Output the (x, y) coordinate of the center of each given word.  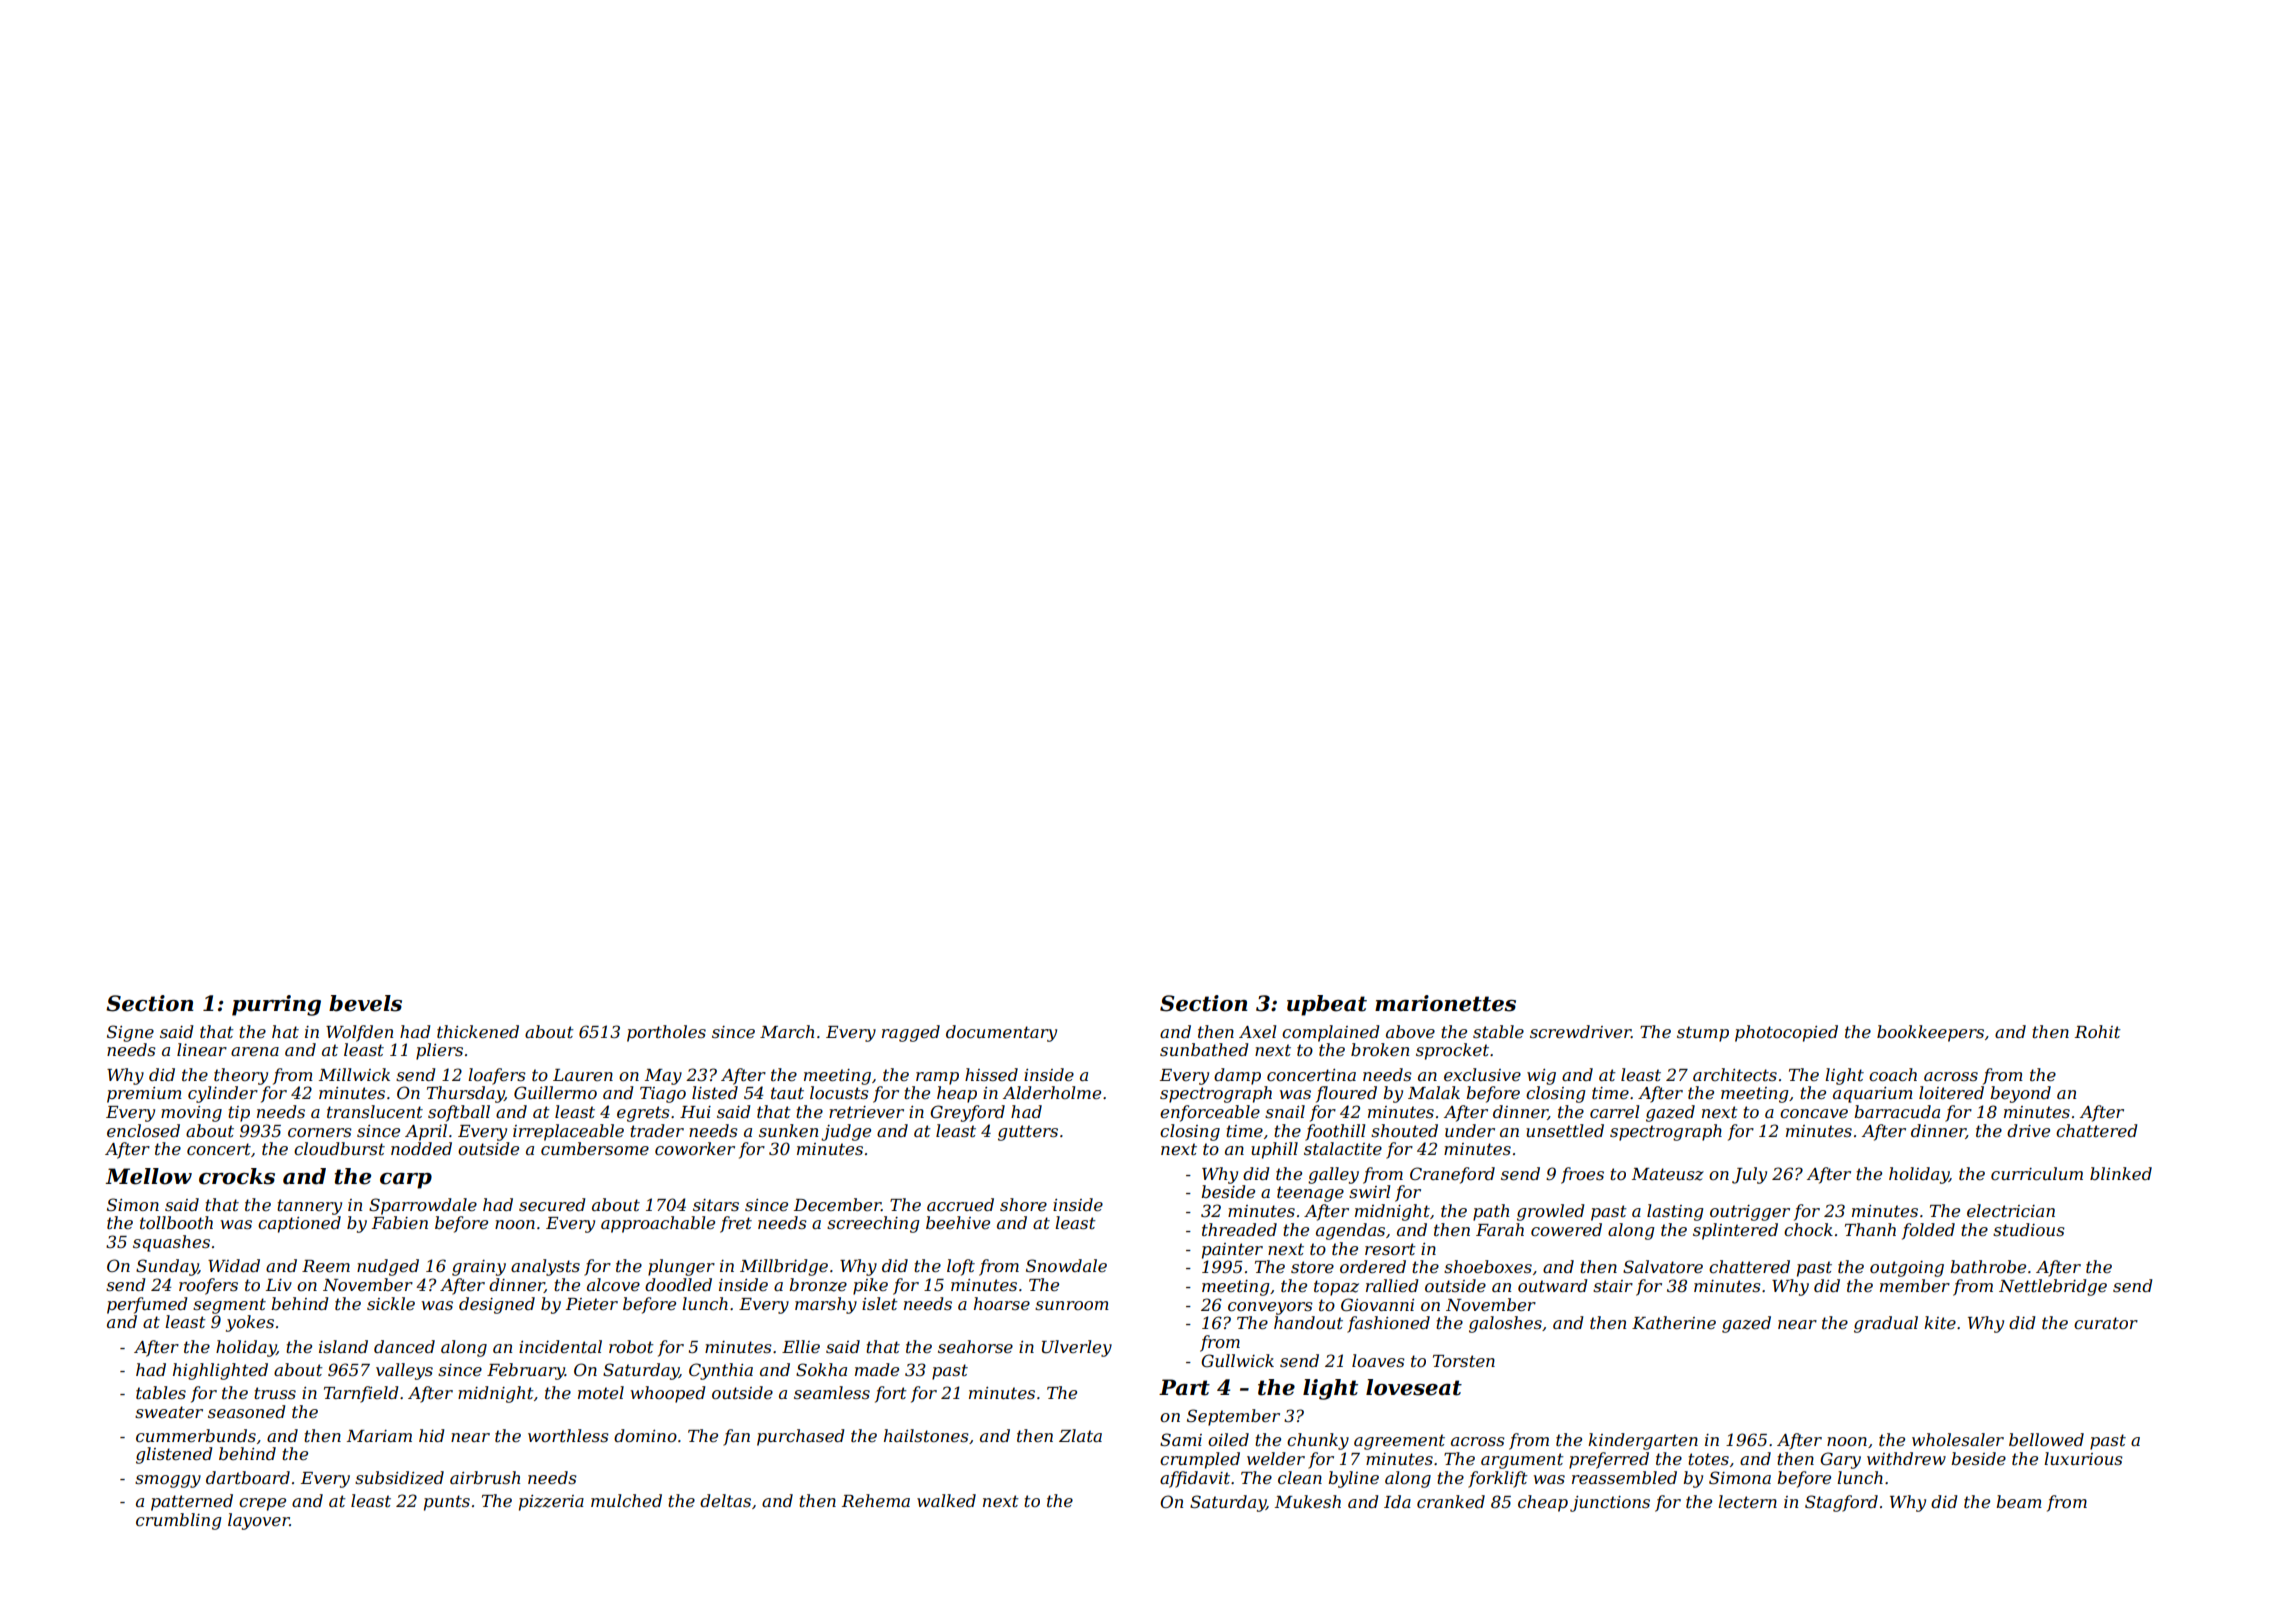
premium (144, 1095)
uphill (1274, 1150)
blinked (2121, 1173)
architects (1735, 1074)
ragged (911, 1033)
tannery (309, 1207)
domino (645, 1435)
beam (2019, 1501)
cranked (1451, 1501)
